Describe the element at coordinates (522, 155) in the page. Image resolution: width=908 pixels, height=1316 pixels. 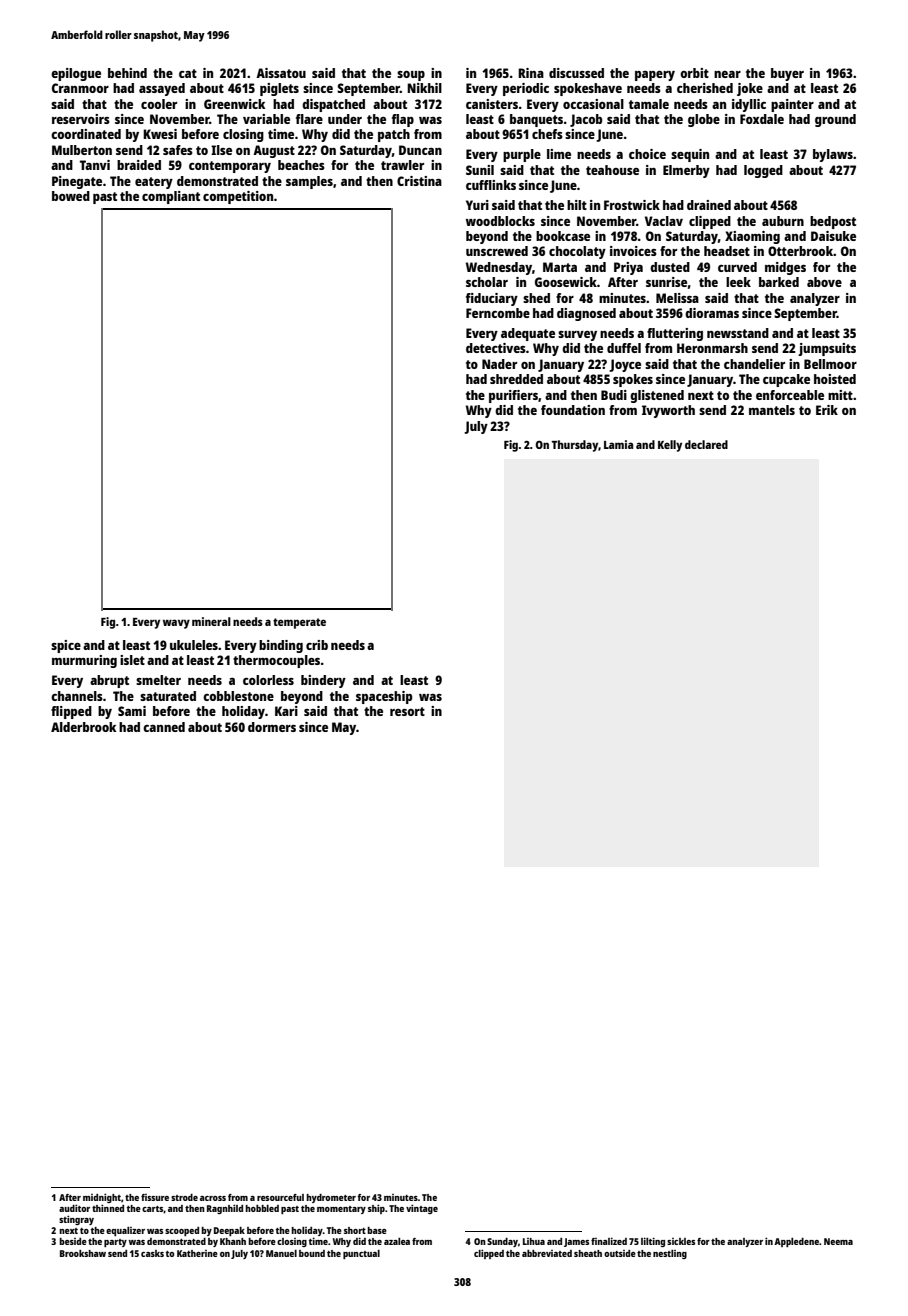
I see `purple` at that location.
